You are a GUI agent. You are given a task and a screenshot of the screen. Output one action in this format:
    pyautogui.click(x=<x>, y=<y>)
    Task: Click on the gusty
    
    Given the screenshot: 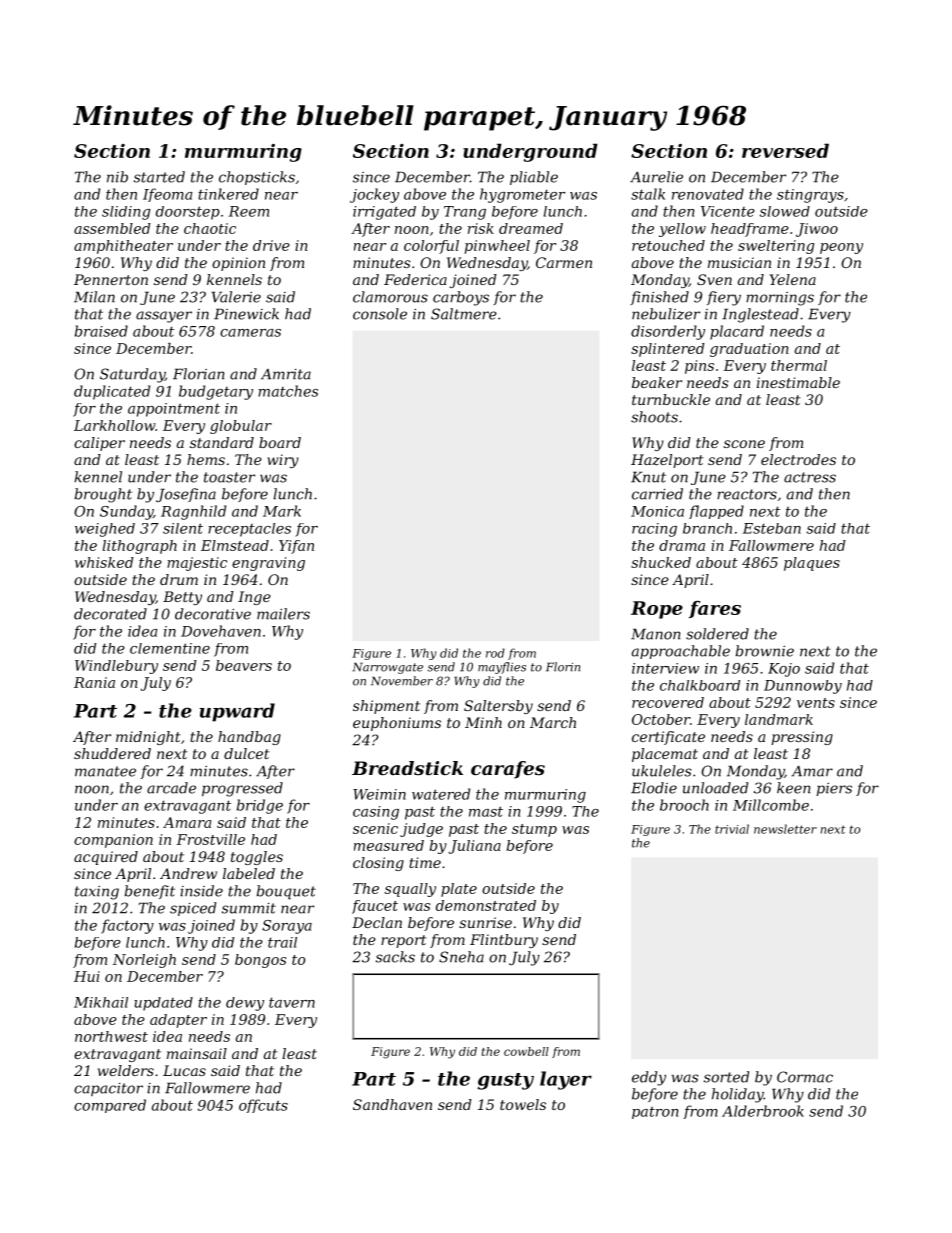 What is the action you would take?
    pyautogui.click(x=506, y=1081)
